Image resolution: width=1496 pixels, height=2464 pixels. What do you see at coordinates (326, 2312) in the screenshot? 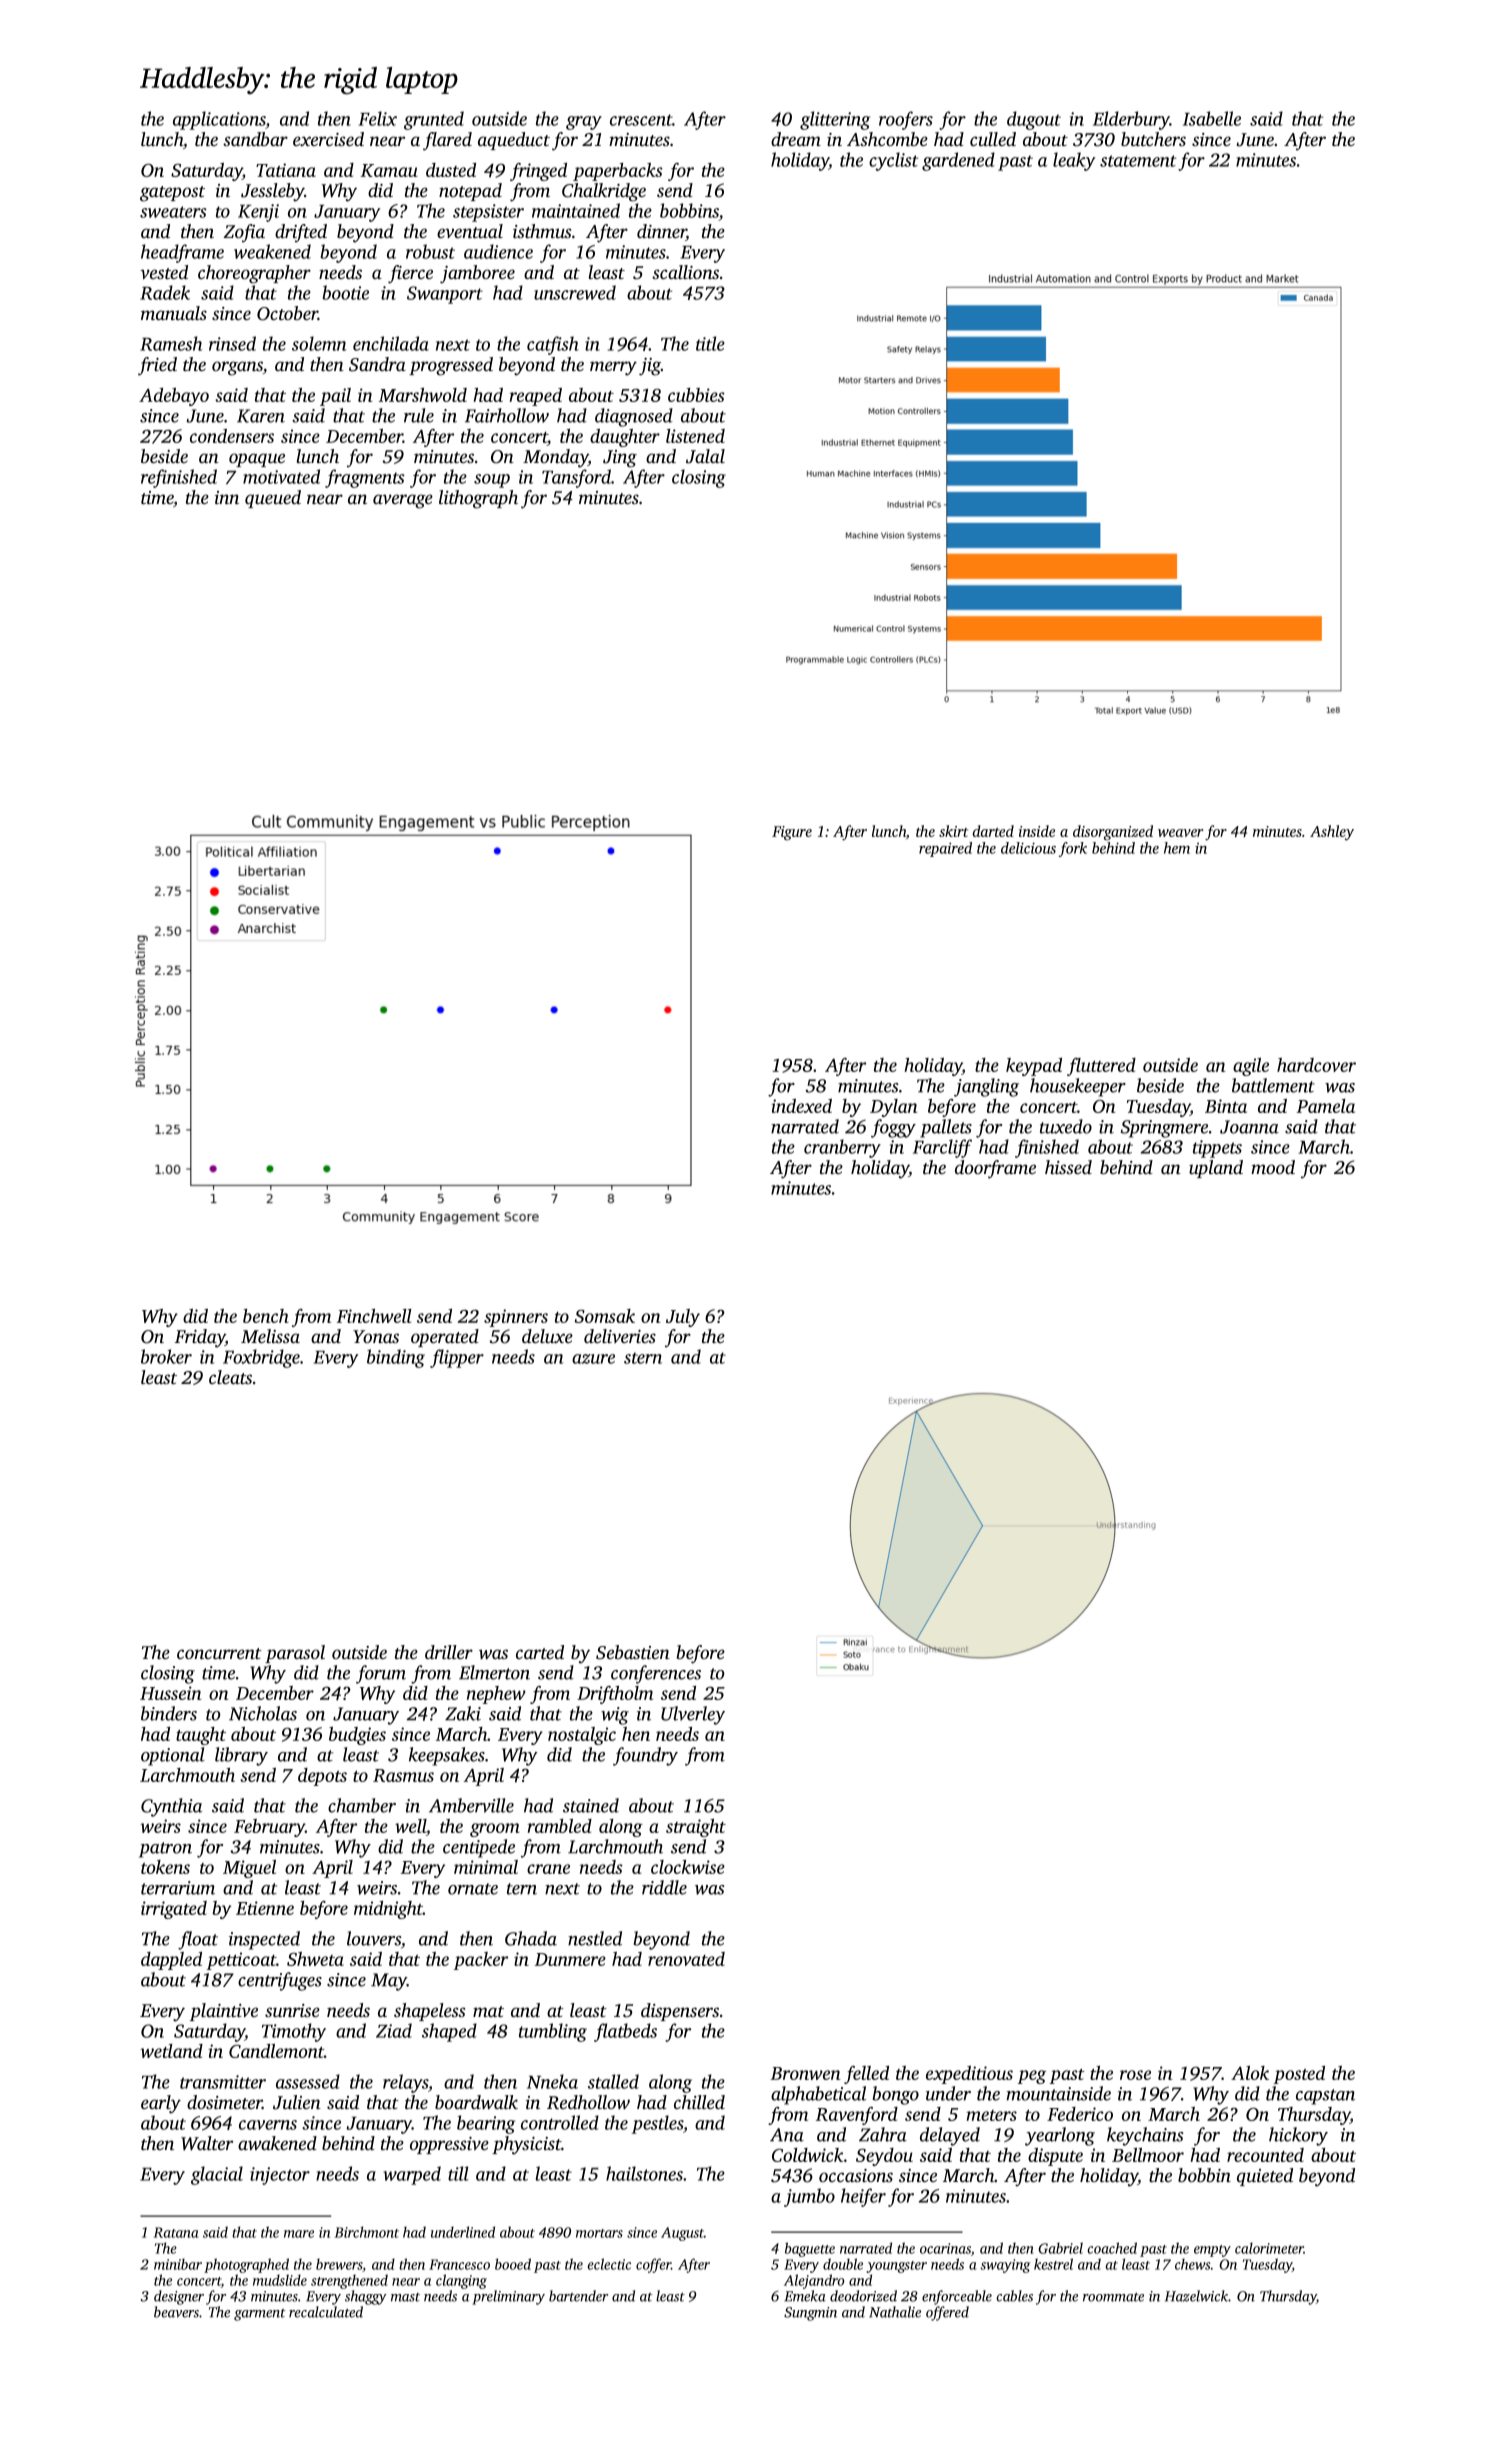
I see `recalculated` at bounding box center [326, 2312].
